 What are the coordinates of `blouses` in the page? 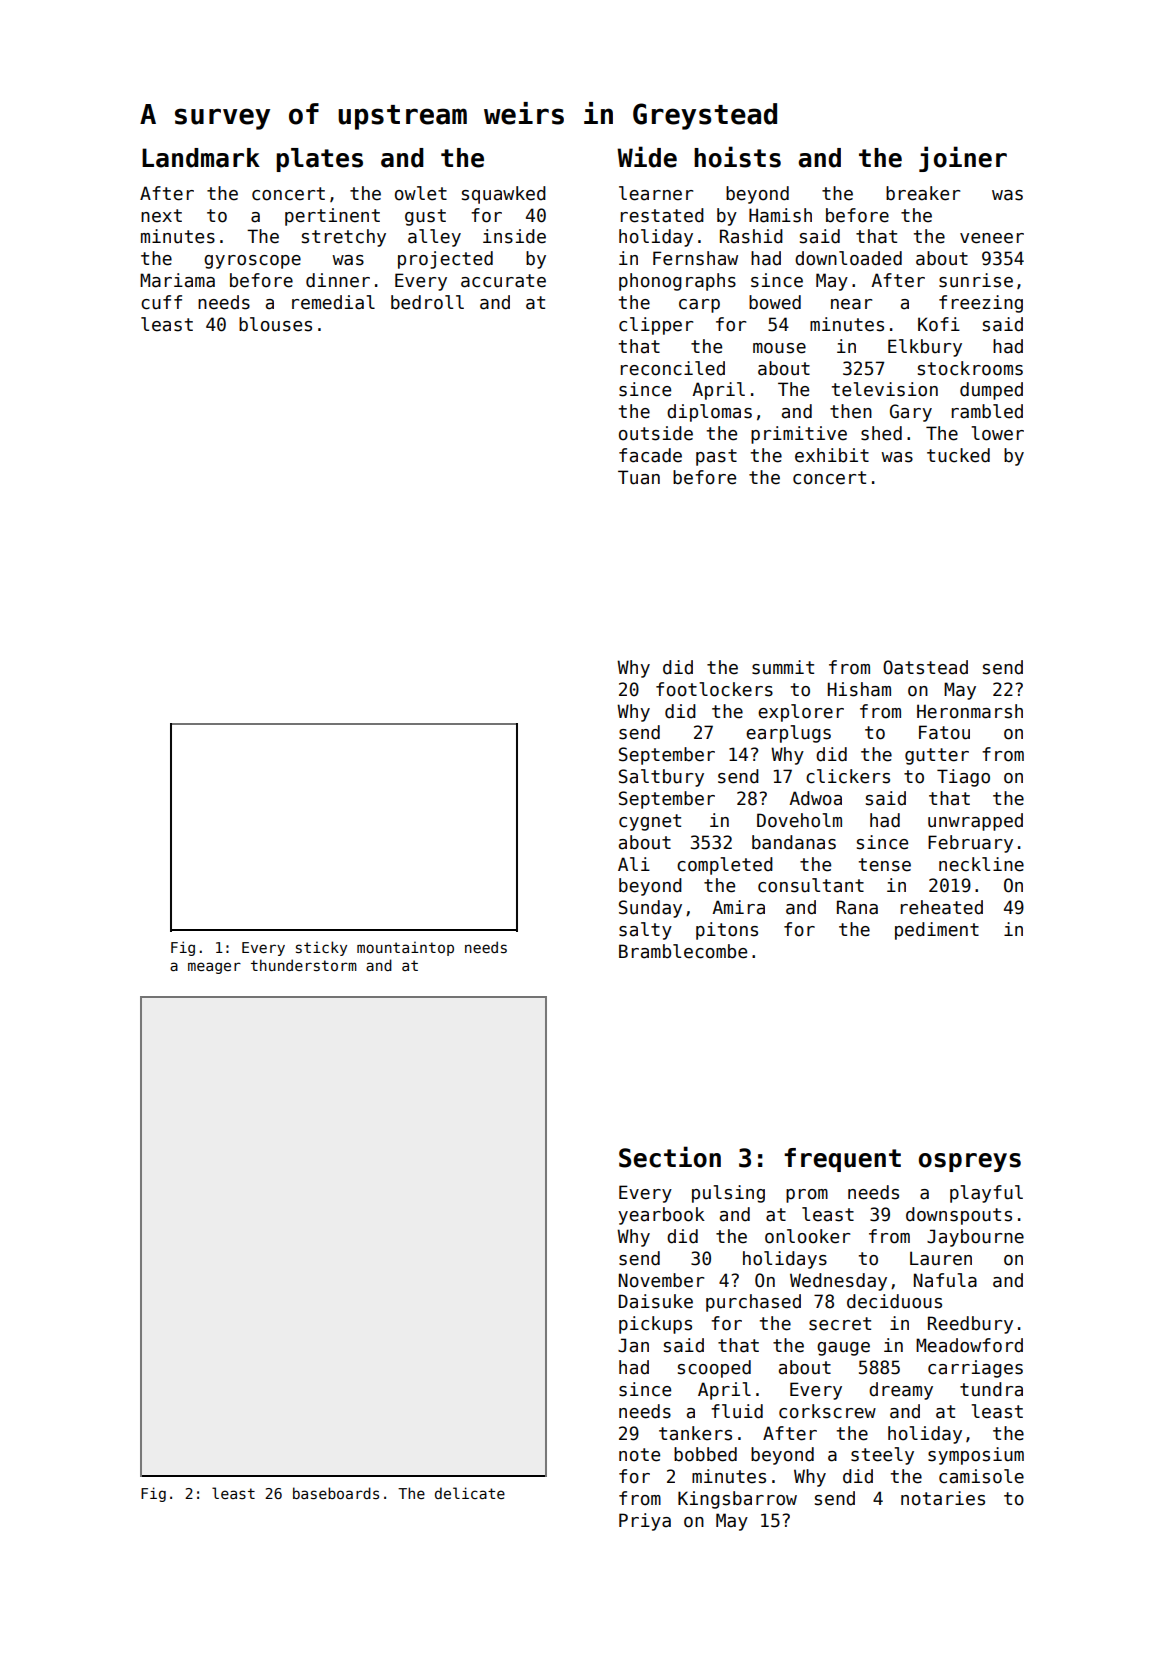 It's located at (275, 324).
